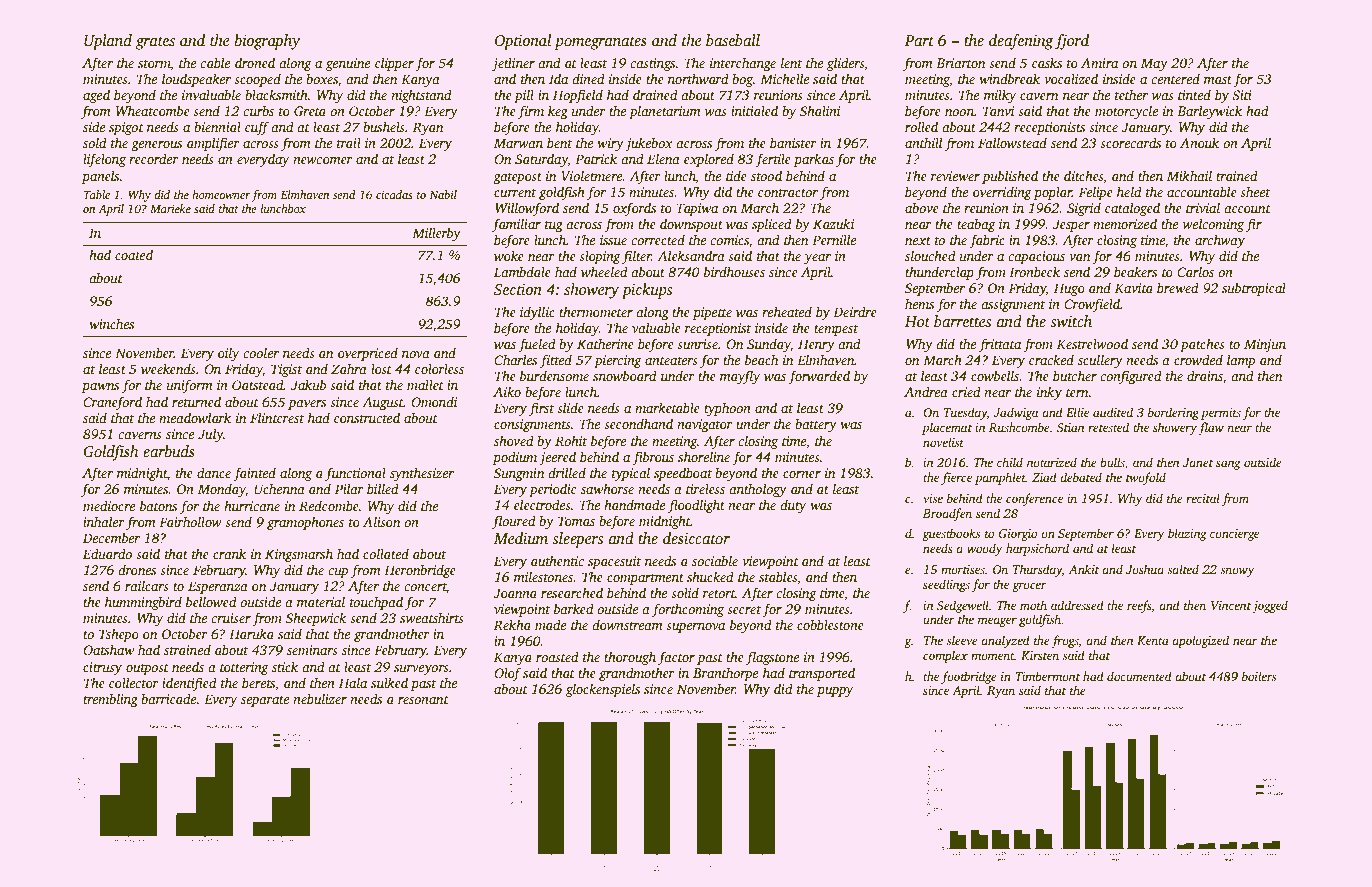 This screenshot has width=1372, height=887. Describe the element at coordinates (671, 361) in the screenshot. I see `anteaters` at that location.
